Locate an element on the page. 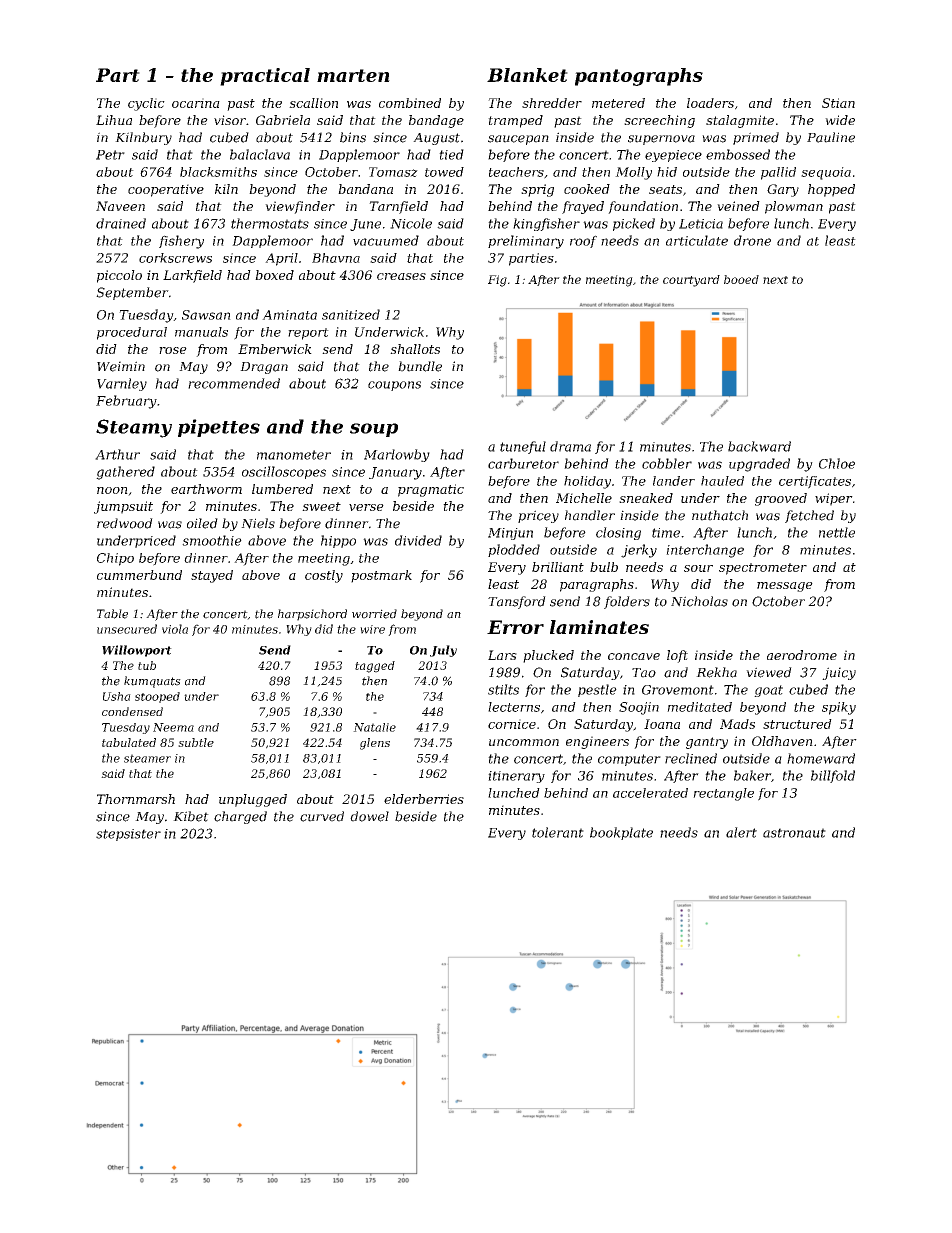 The height and width of the image is (1233, 952). stepsister is located at coordinates (128, 835).
